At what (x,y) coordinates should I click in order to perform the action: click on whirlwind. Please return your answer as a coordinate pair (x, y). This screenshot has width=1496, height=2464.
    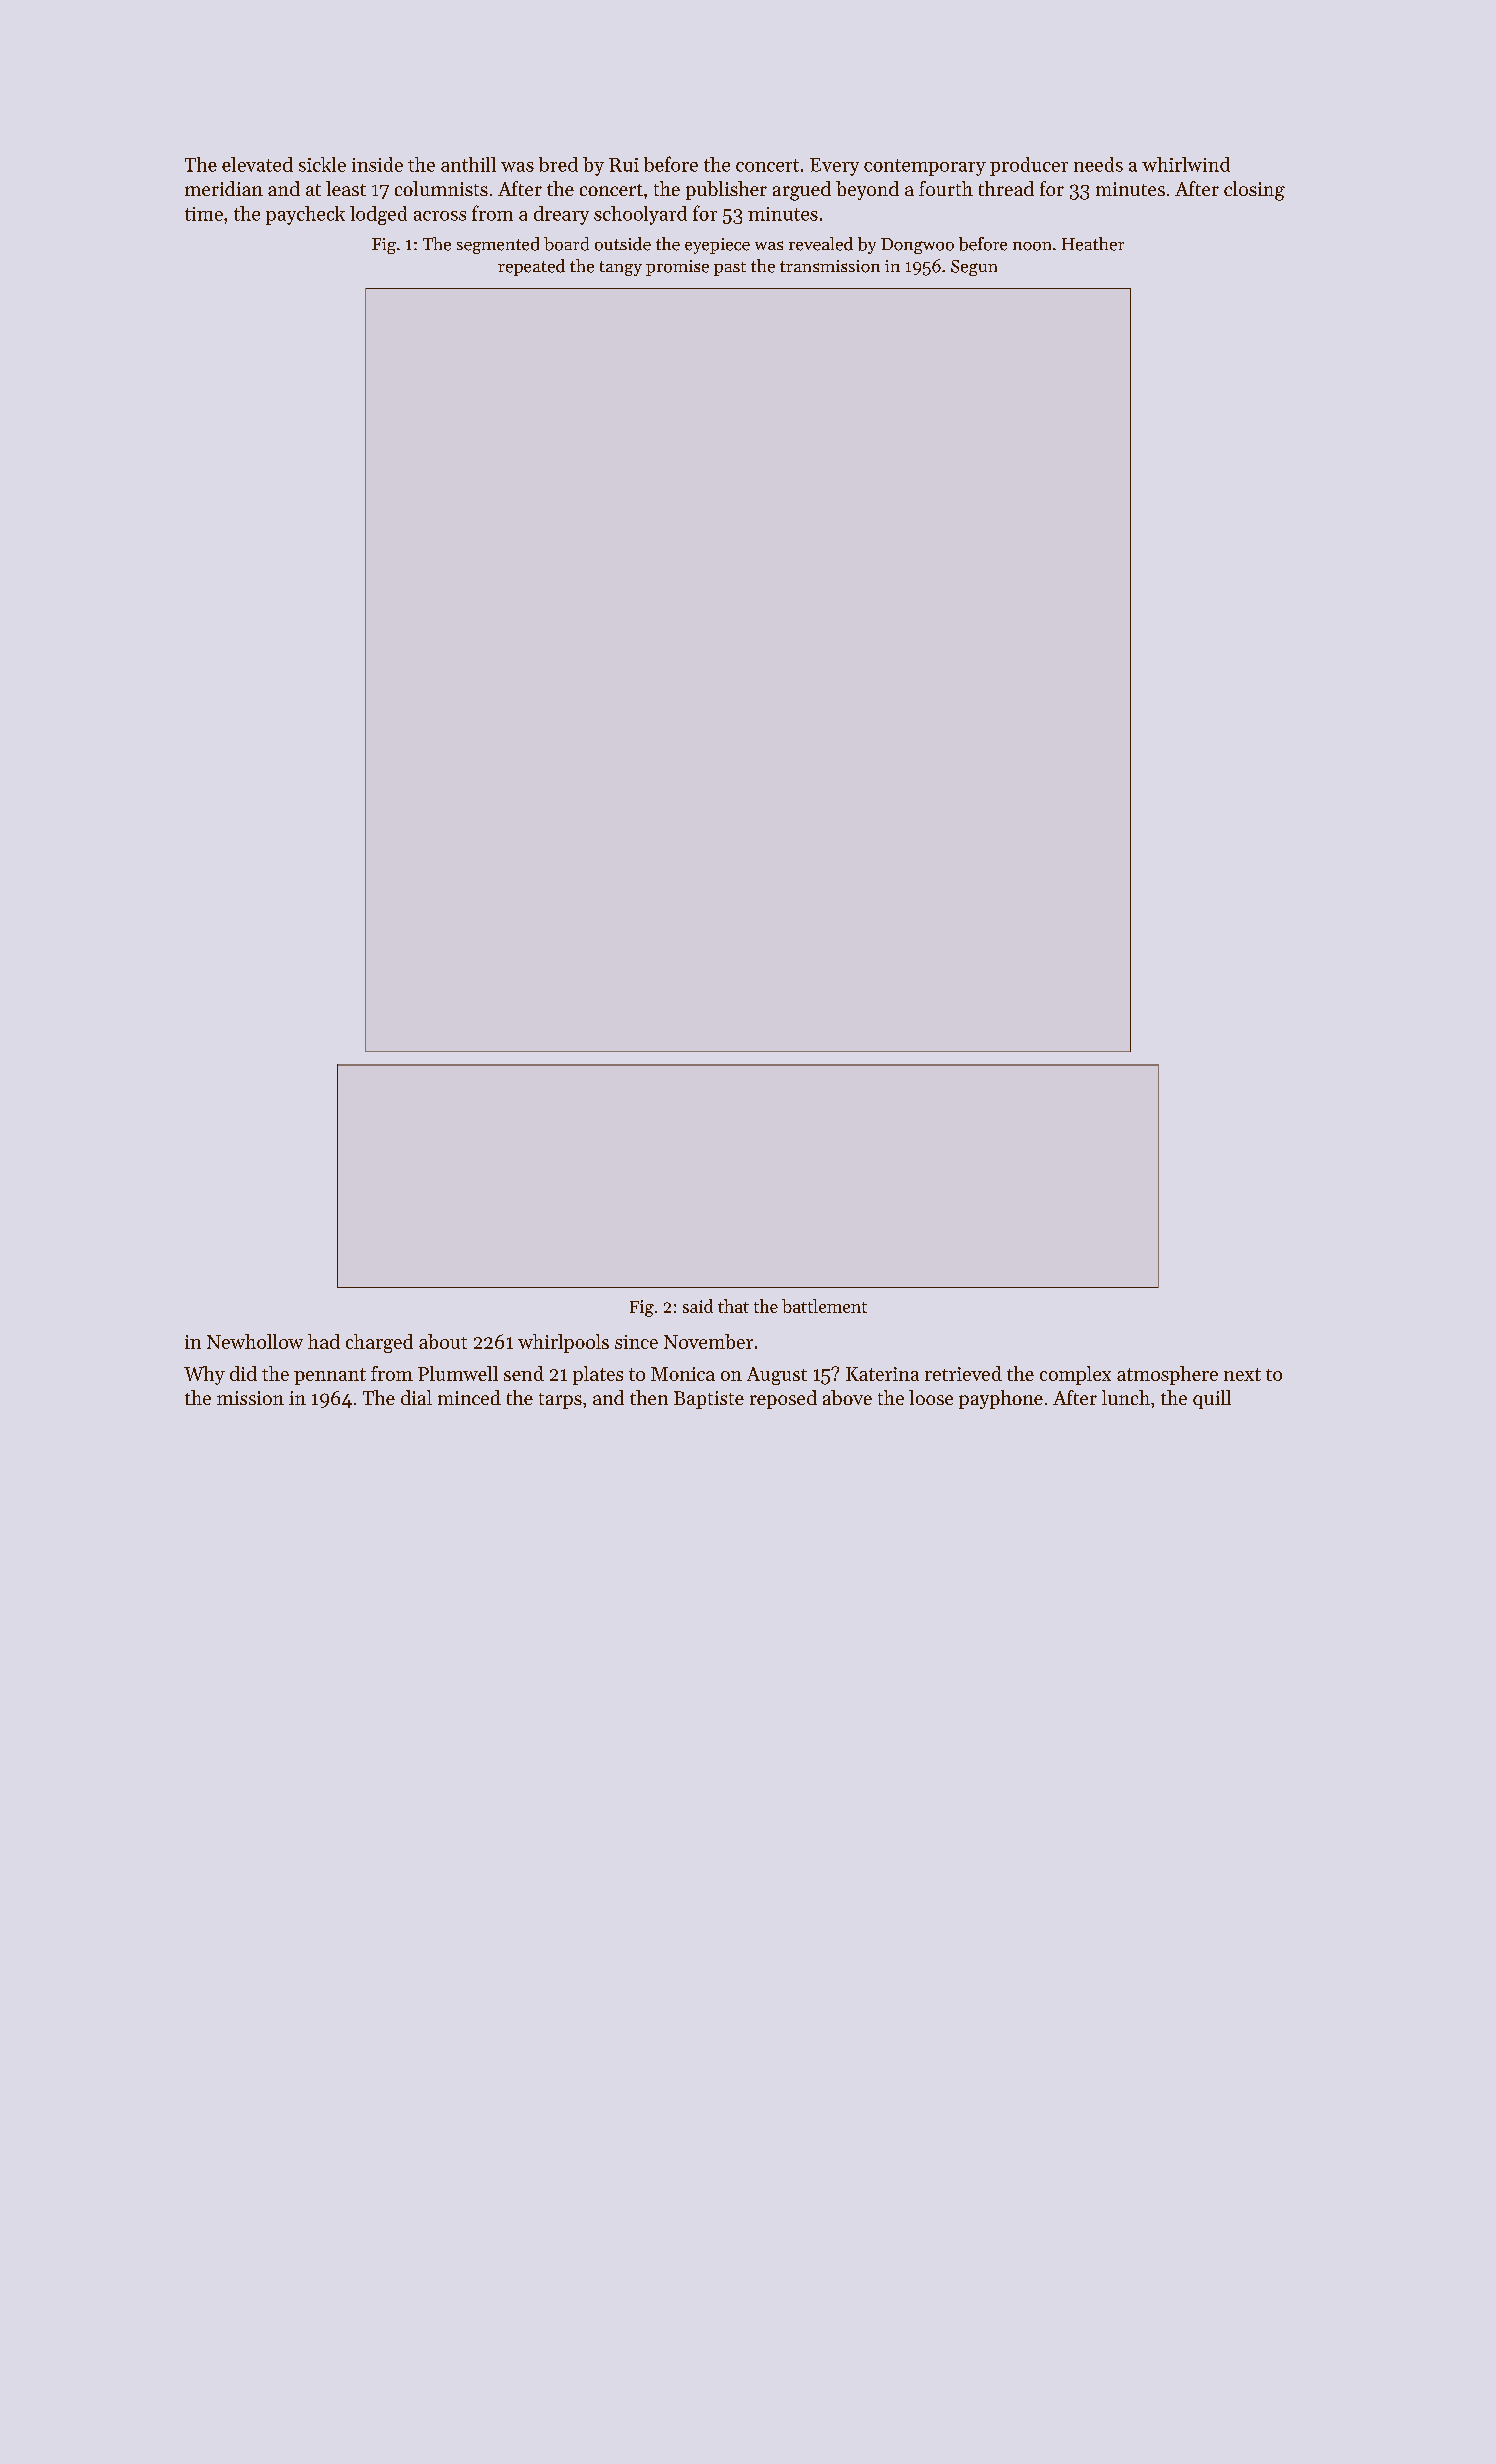
    Looking at the image, I should click on (1186, 164).
